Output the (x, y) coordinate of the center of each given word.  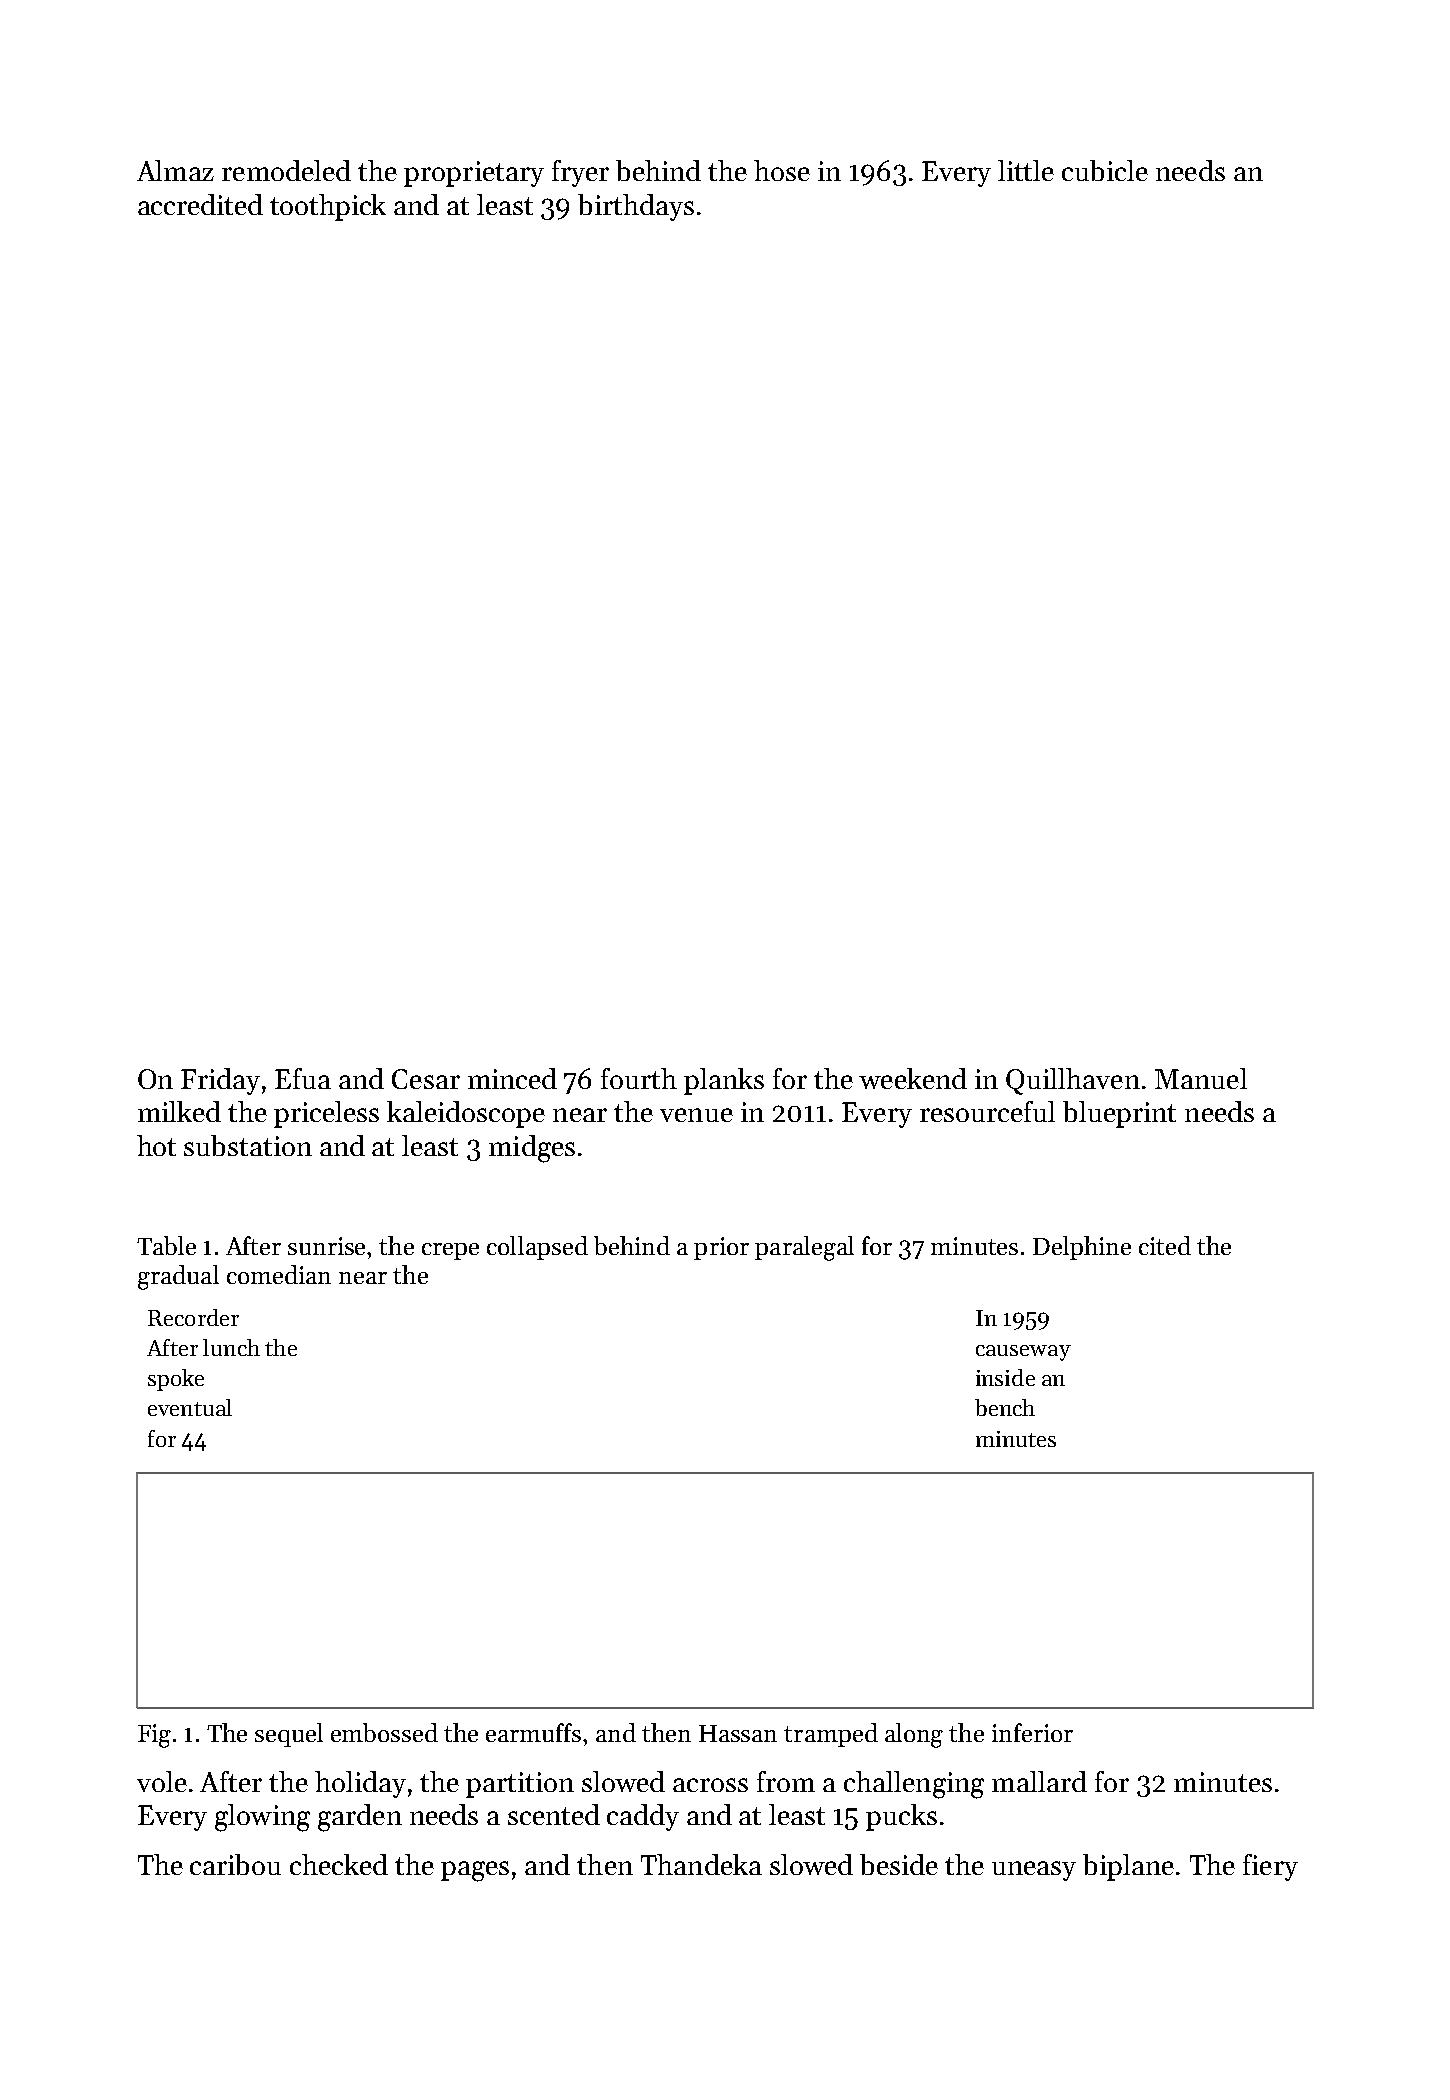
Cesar (426, 1079)
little (1026, 170)
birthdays (636, 207)
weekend (913, 1078)
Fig (154, 1736)
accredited (200, 204)
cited (1165, 1245)
